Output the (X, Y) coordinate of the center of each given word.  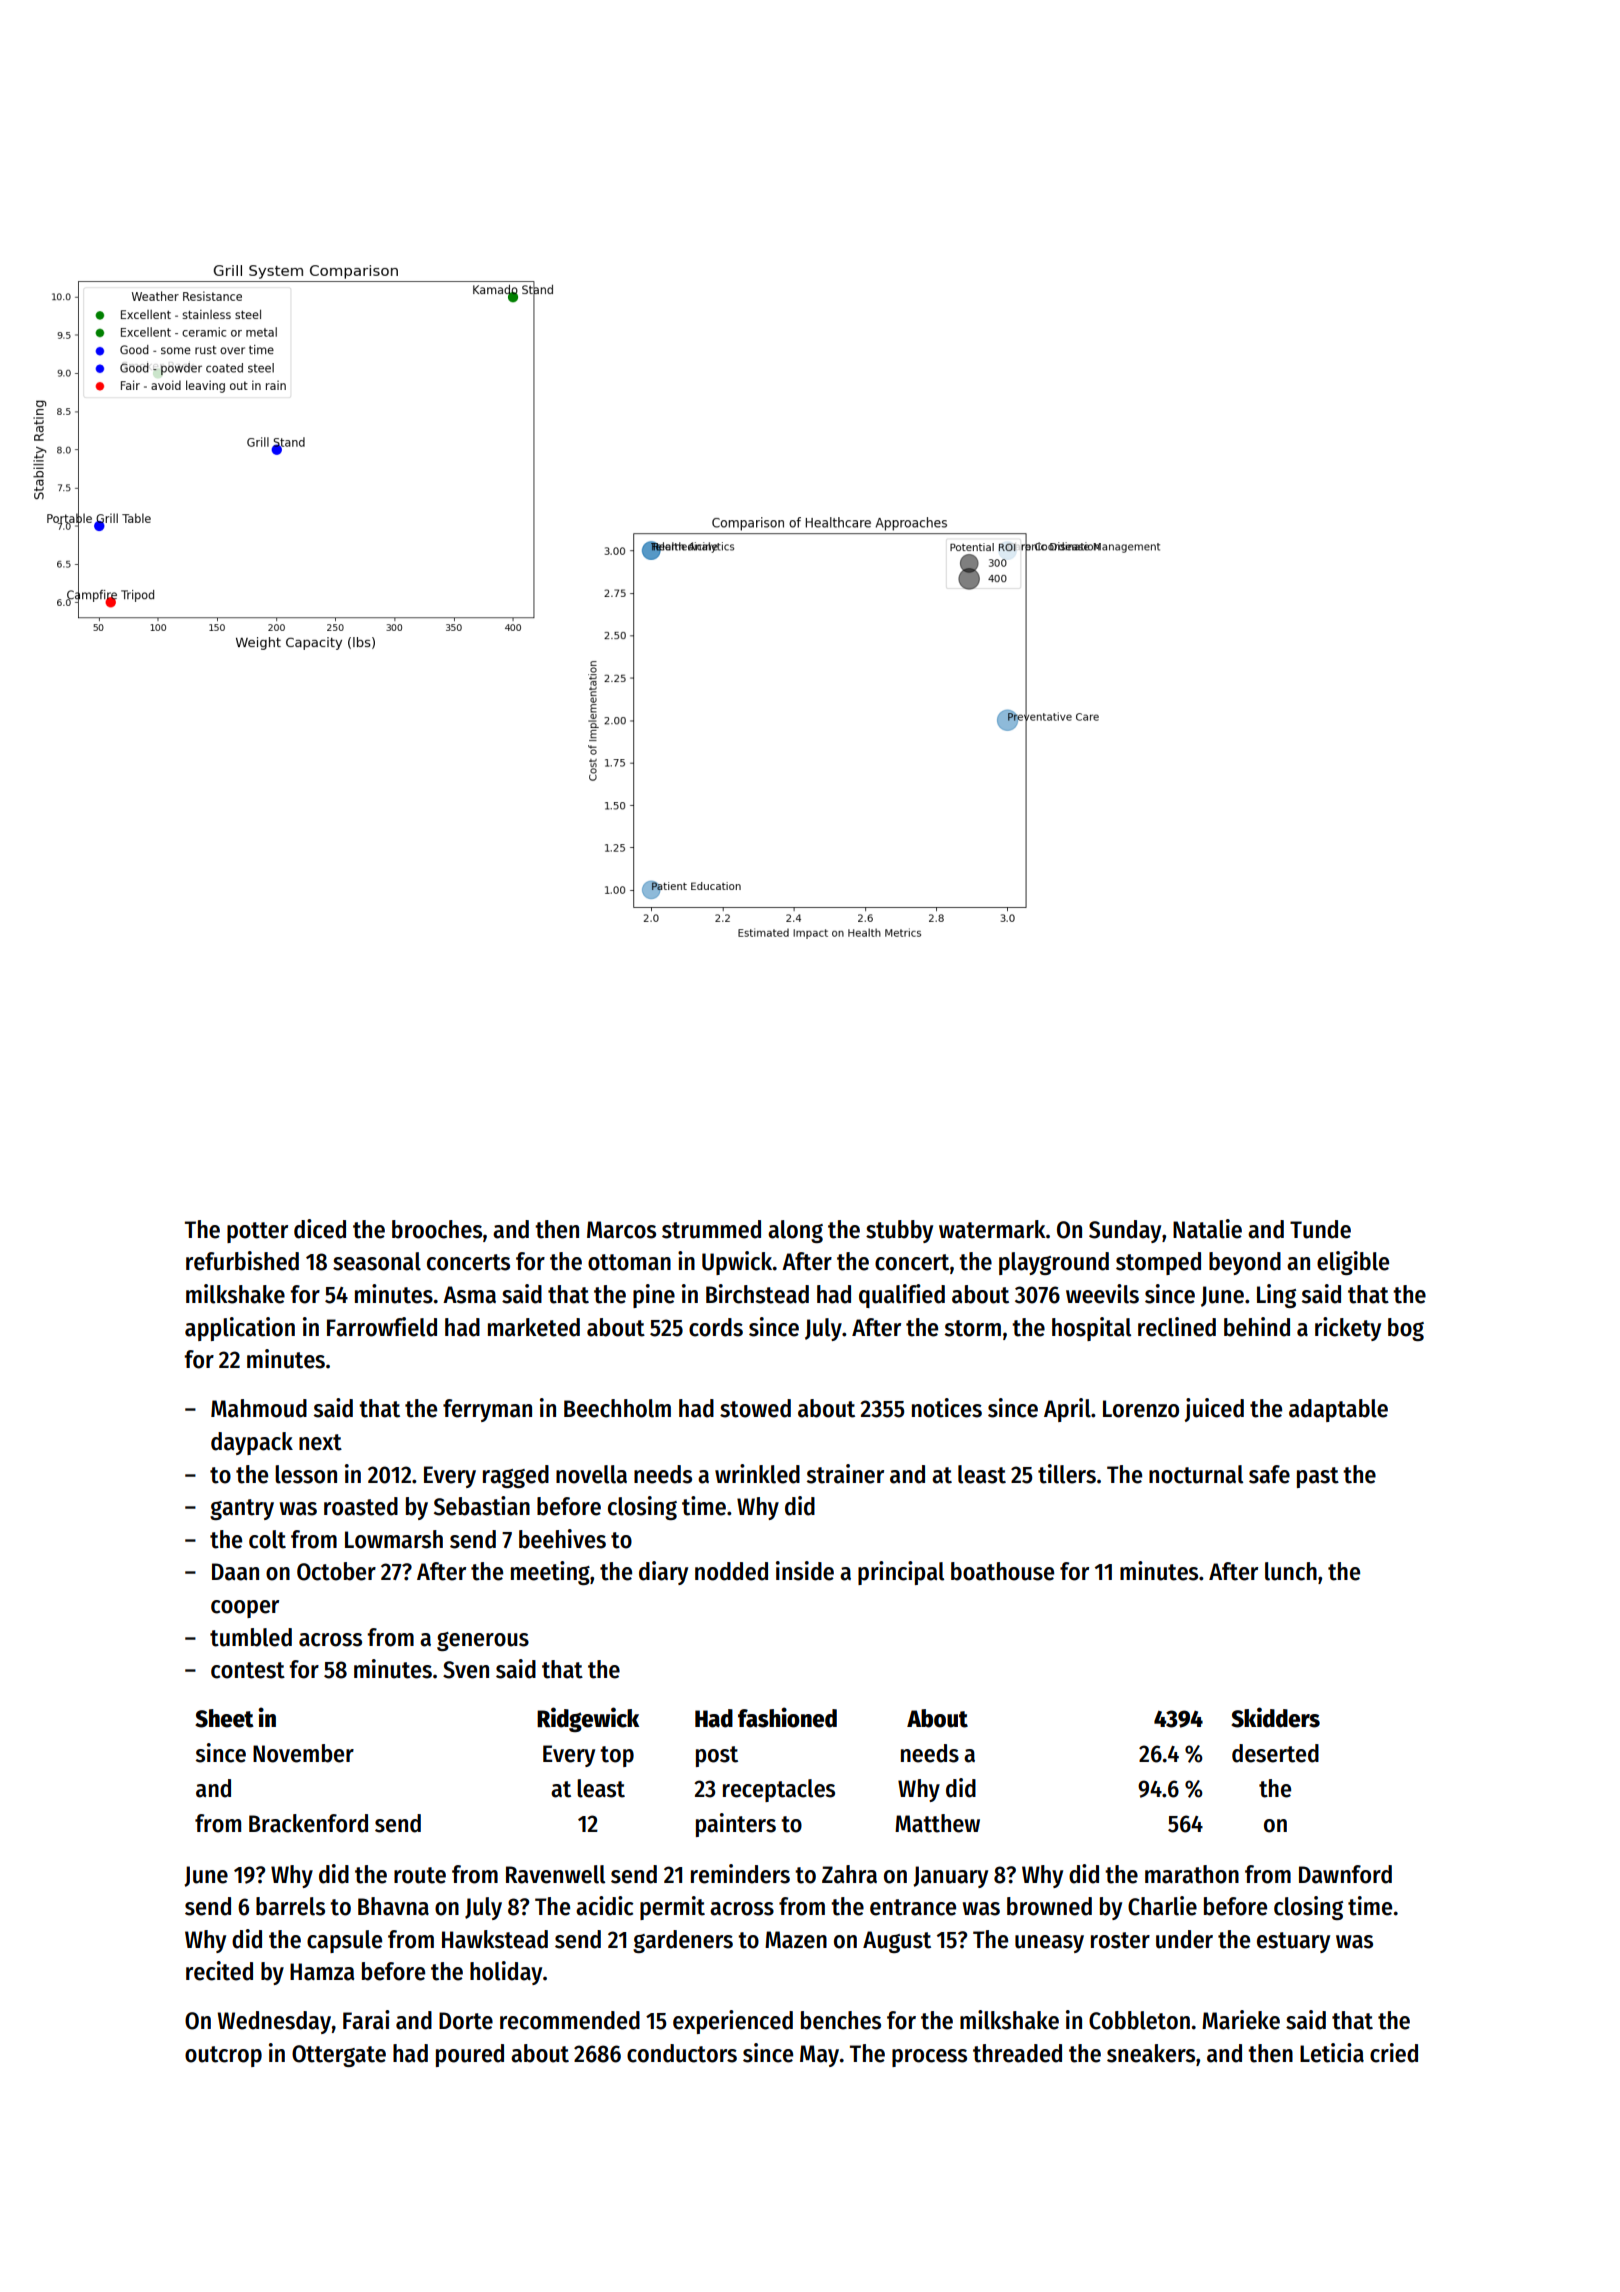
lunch (1291, 1571)
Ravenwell (555, 1874)
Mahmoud (259, 1408)
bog (1406, 1329)
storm (973, 1328)
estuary (1293, 1942)
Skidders (1275, 1717)
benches (841, 2020)
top (617, 1756)
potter (257, 1232)
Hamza (322, 1972)
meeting (550, 1573)
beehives (562, 1539)
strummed (711, 1229)
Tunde (1320, 1229)
